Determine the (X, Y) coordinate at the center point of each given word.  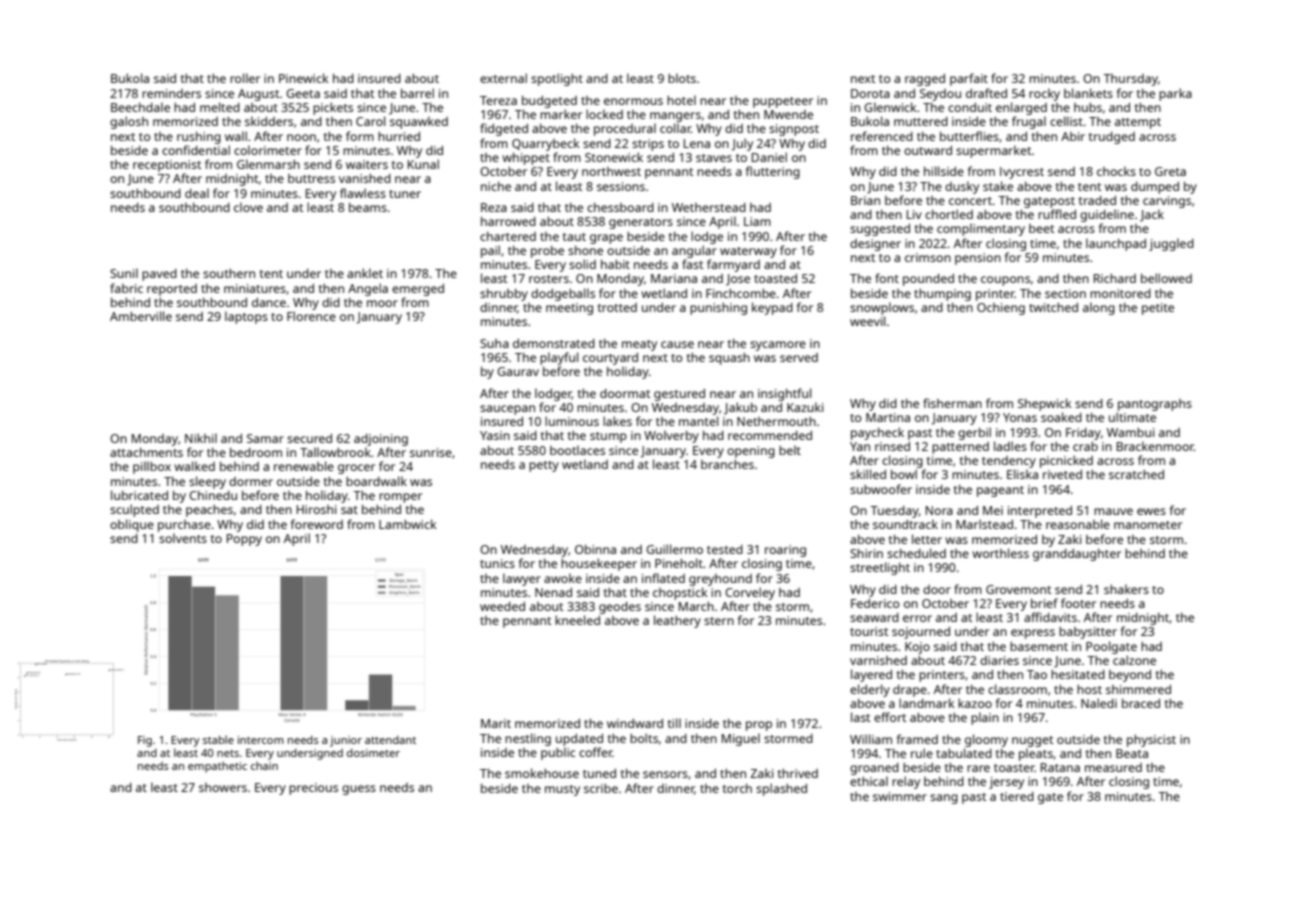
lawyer (522, 579)
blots (682, 78)
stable (218, 739)
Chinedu (213, 495)
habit (615, 264)
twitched (1053, 307)
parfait (969, 79)
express (1033, 634)
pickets (333, 108)
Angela (368, 289)
